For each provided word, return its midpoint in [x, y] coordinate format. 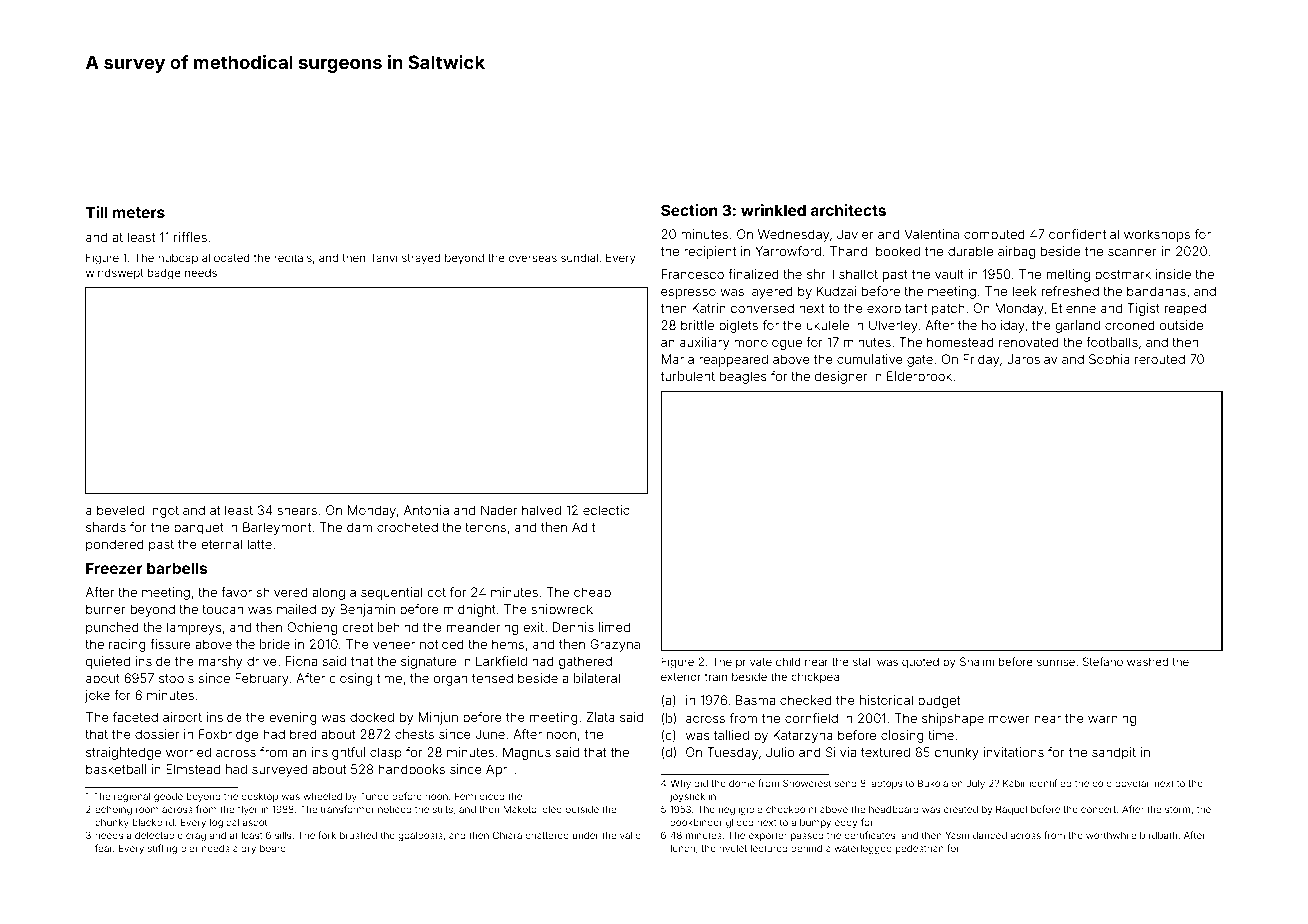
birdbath [1158, 835]
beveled [120, 510]
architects [848, 210]
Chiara [507, 835]
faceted [135, 717]
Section [689, 210]
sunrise [1056, 661]
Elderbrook [919, 376]
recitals [293, 257]
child [788, 661]
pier [189, 850]
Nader [499, 510]
